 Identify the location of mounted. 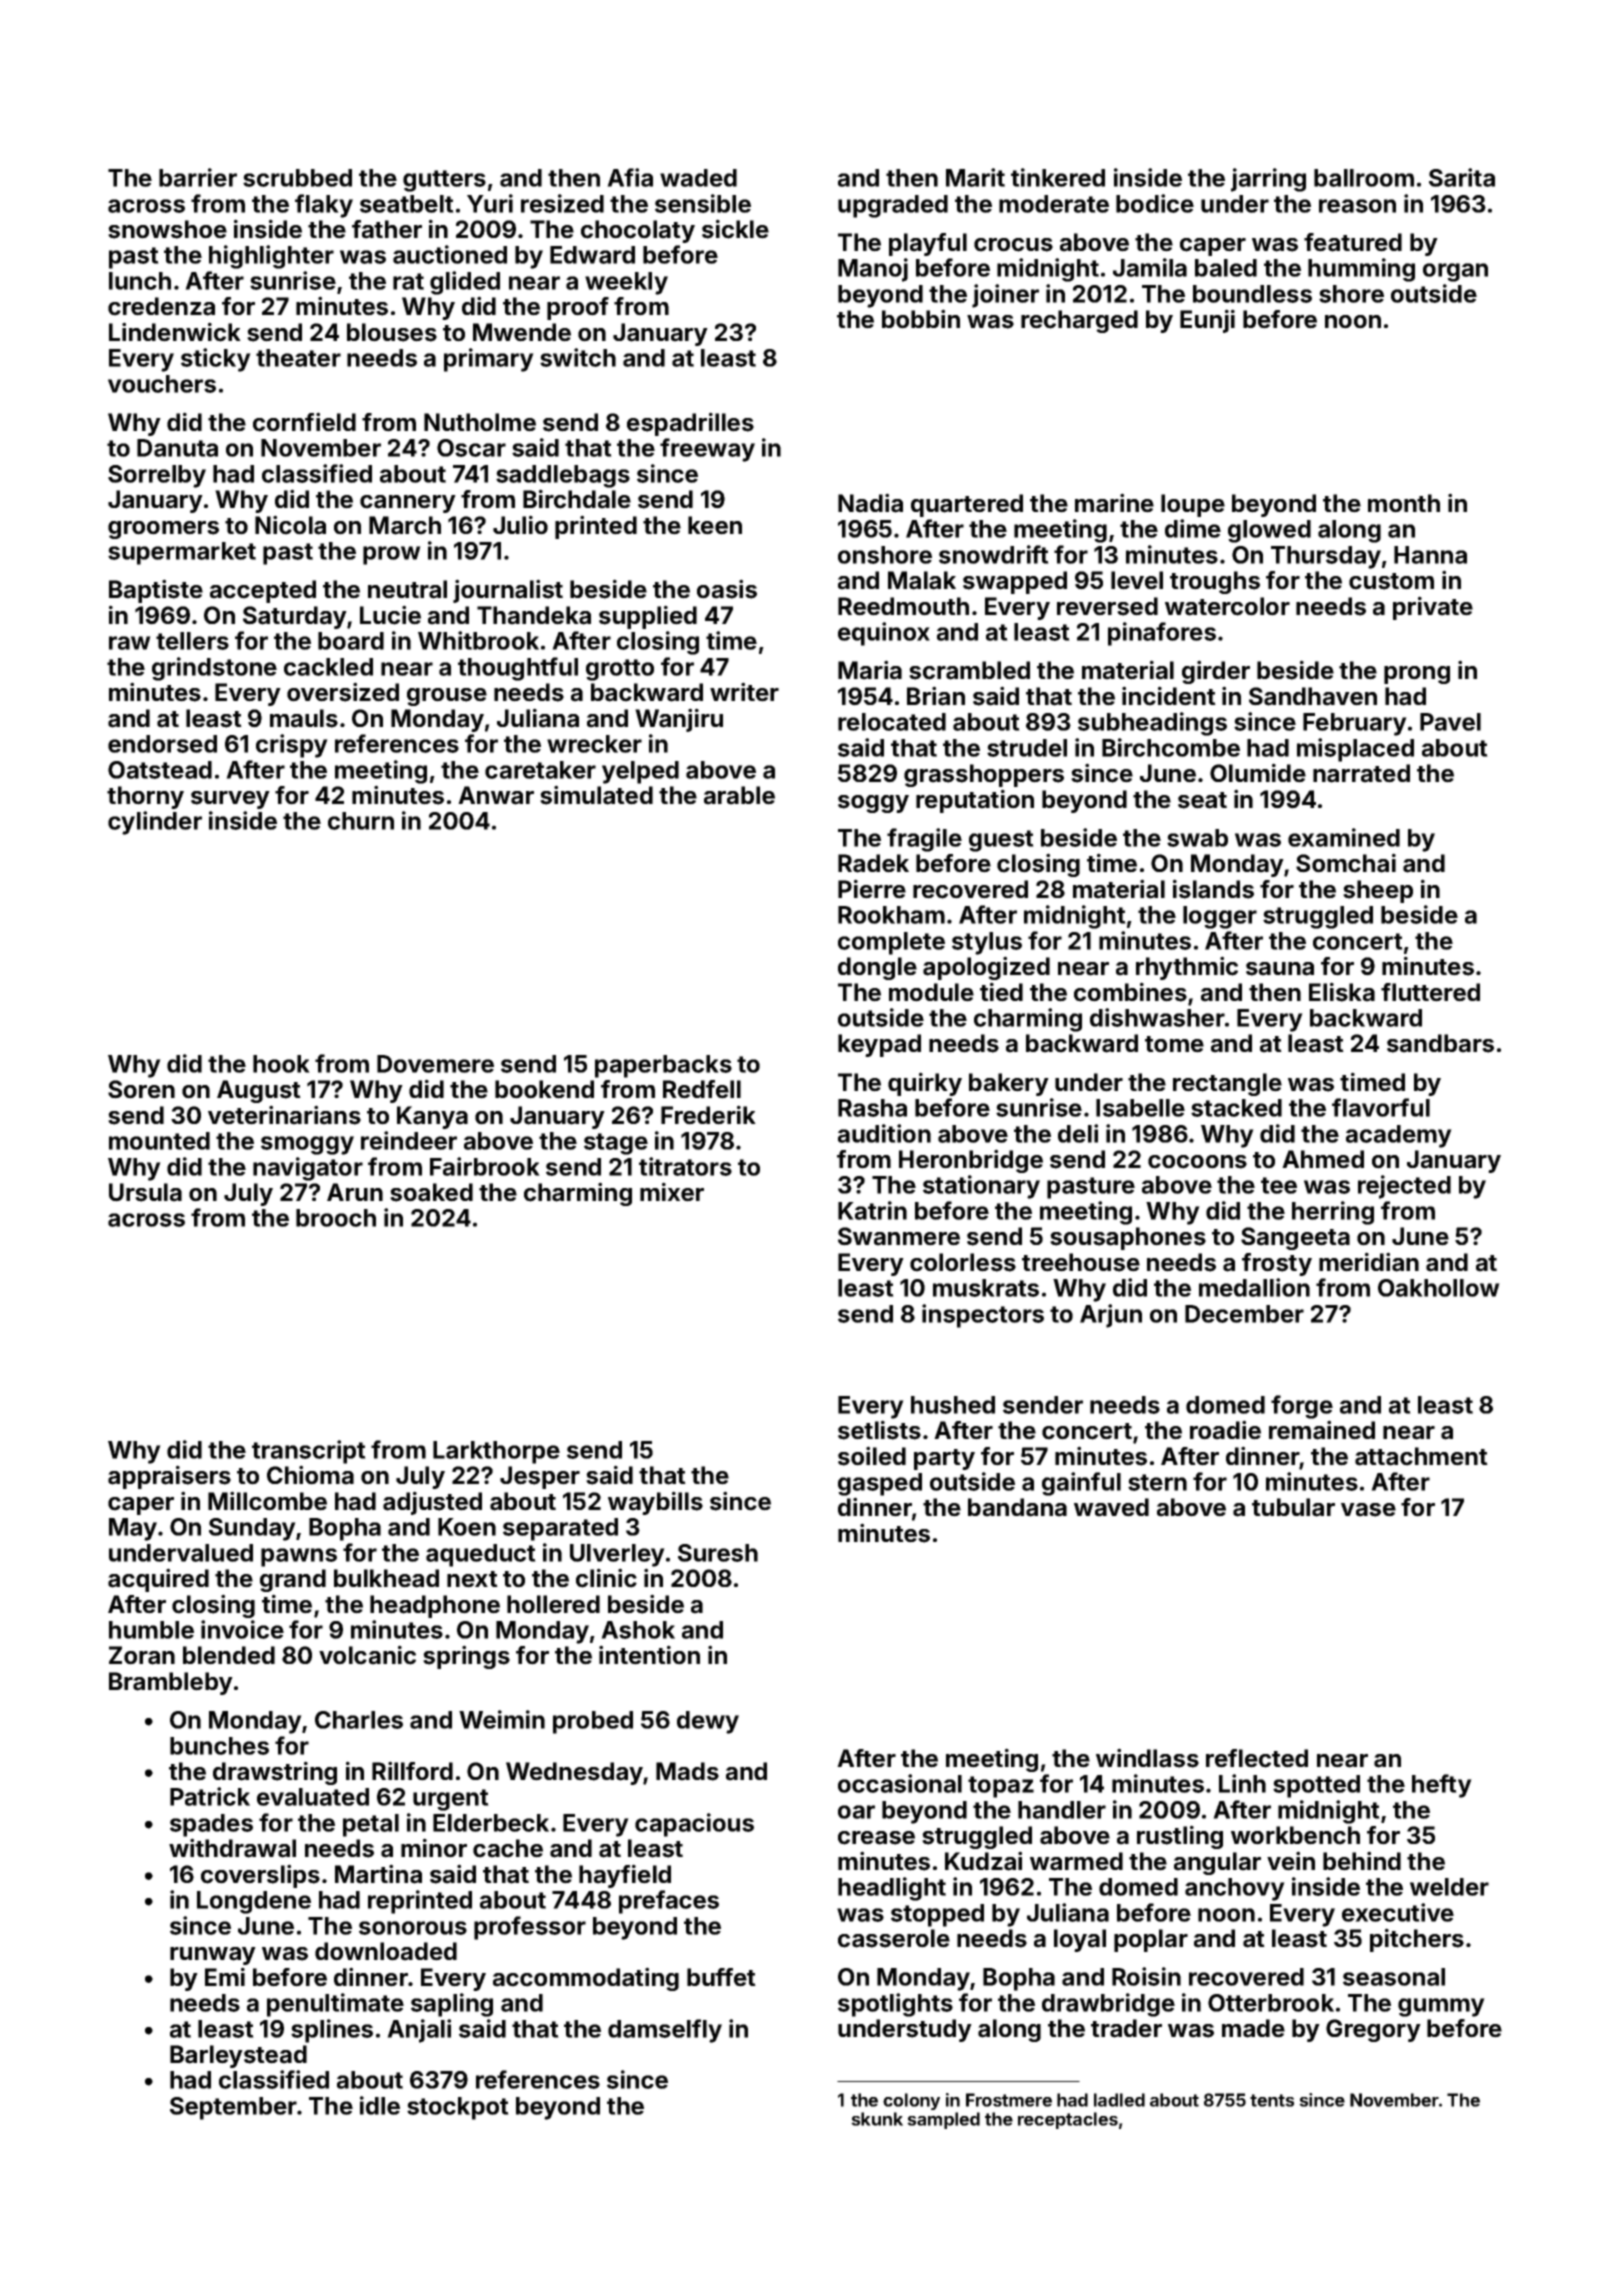
(159, 1141).
